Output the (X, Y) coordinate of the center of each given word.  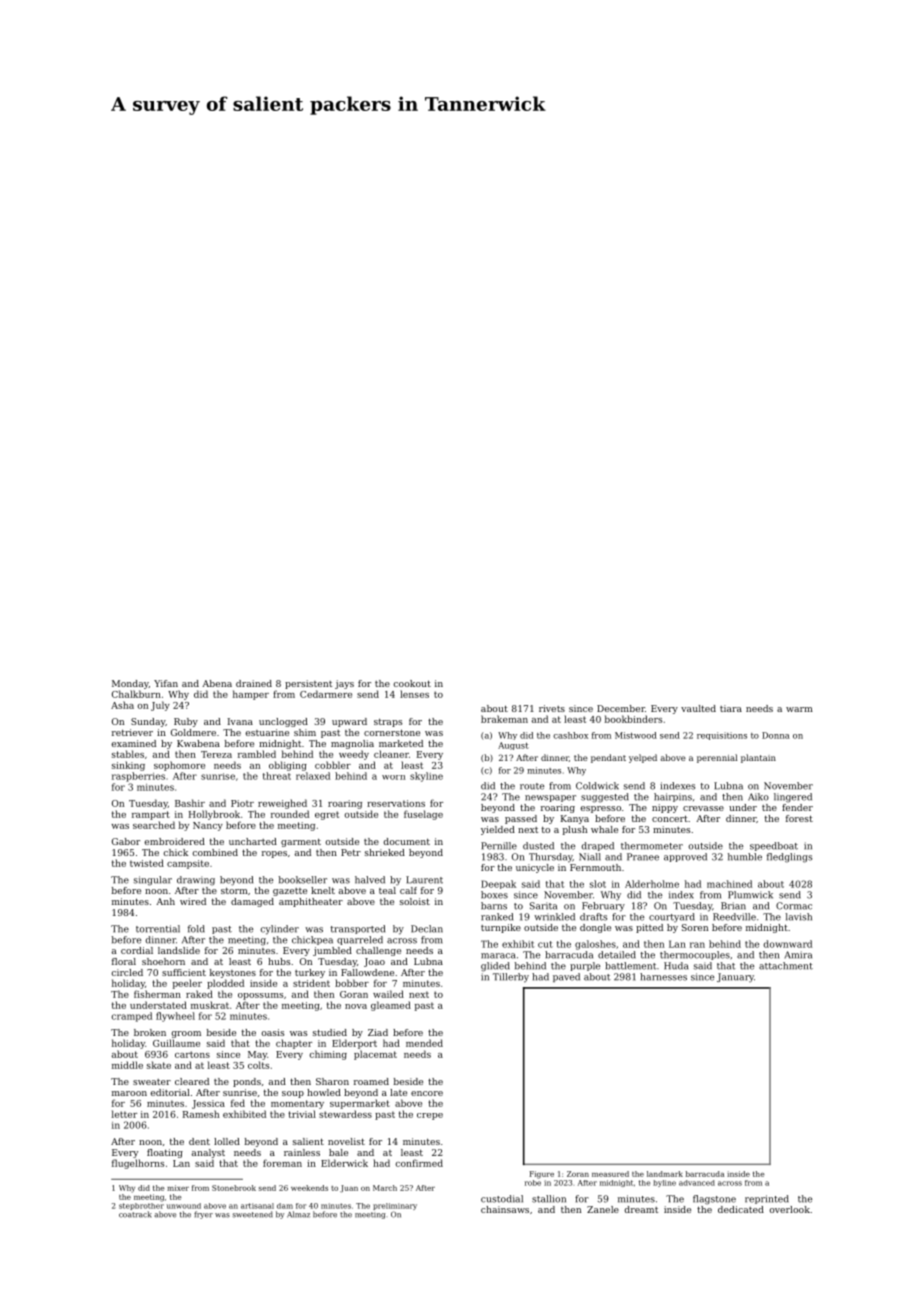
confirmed (419, 1163)
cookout (412, 683)
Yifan (166, 683)
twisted (147, 863)
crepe (430, 1116)
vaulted (698, 708)
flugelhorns (138, 1164)
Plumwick (750, 895)
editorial (170, 1092)
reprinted (767, 1199)
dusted (538, 846)
